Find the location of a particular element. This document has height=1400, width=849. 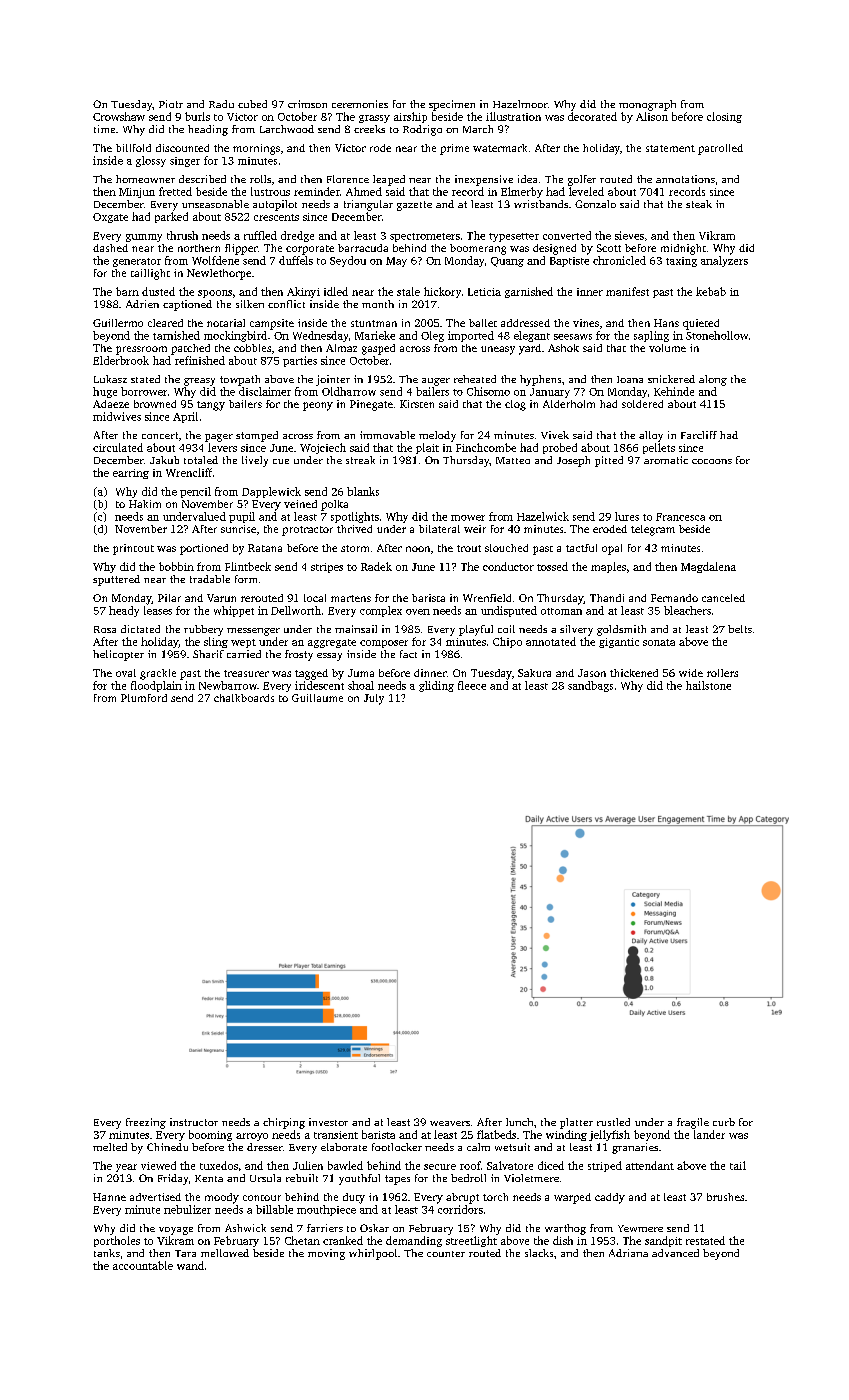

Guillaume is located at coordinates (317, 698).
